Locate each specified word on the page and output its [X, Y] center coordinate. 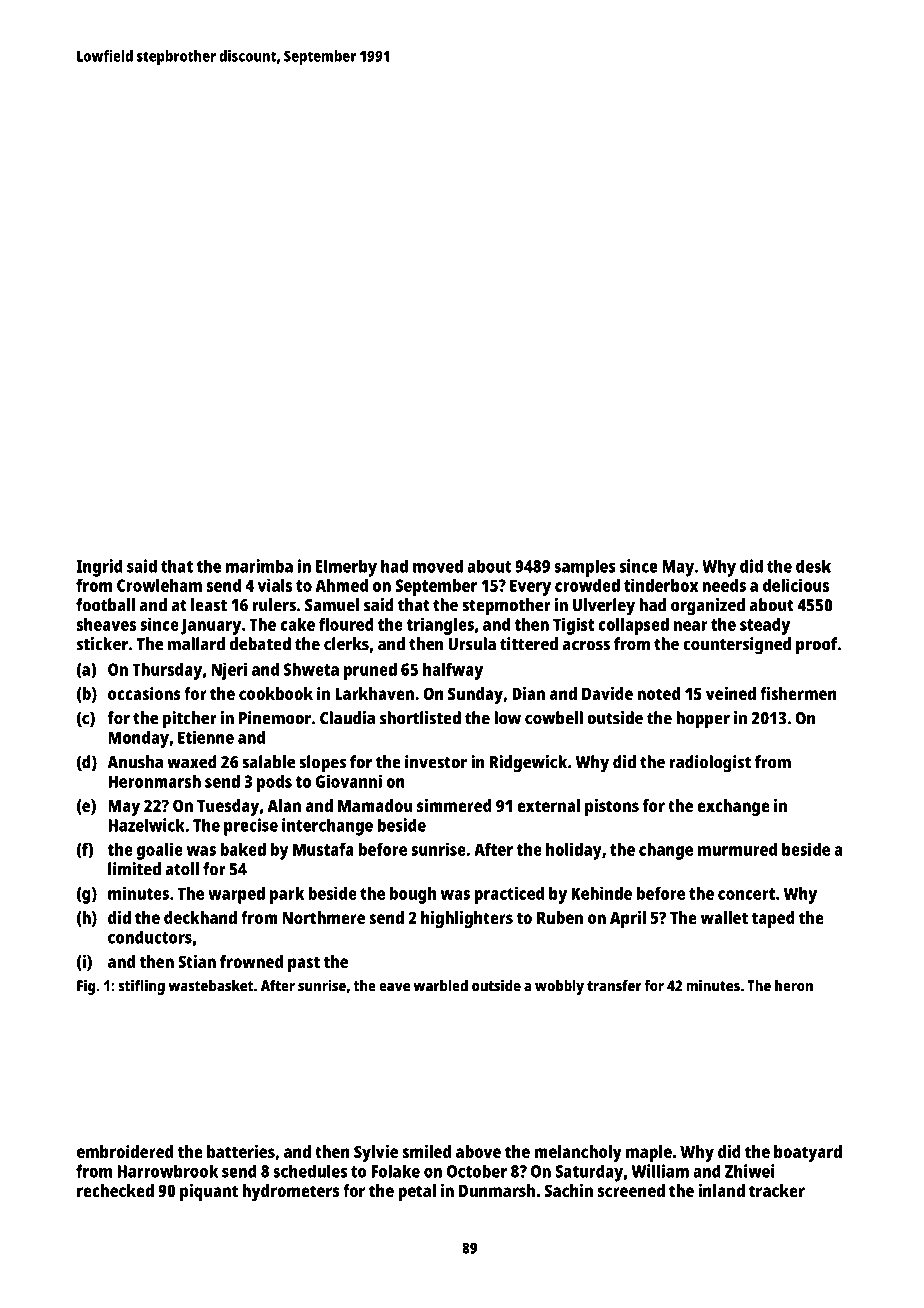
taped [773, 919]
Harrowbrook [167, 1171]
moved [438, 566]
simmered [454, 805]
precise [251, 827]
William [660, 1171]
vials [274, 585]
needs [724, 585]
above [478, 1151]
